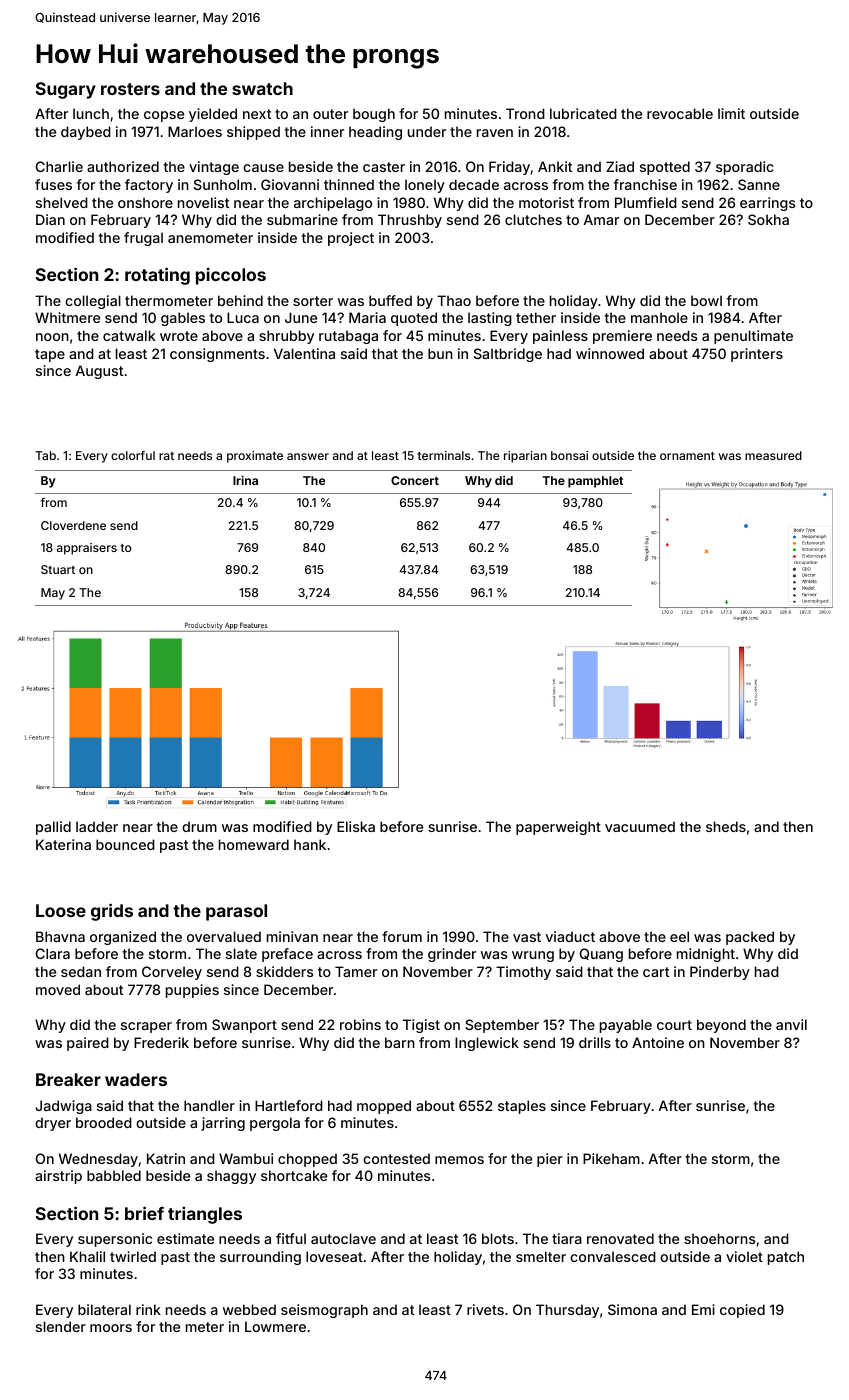  I want to click on archipelago, so click(333, 204).
